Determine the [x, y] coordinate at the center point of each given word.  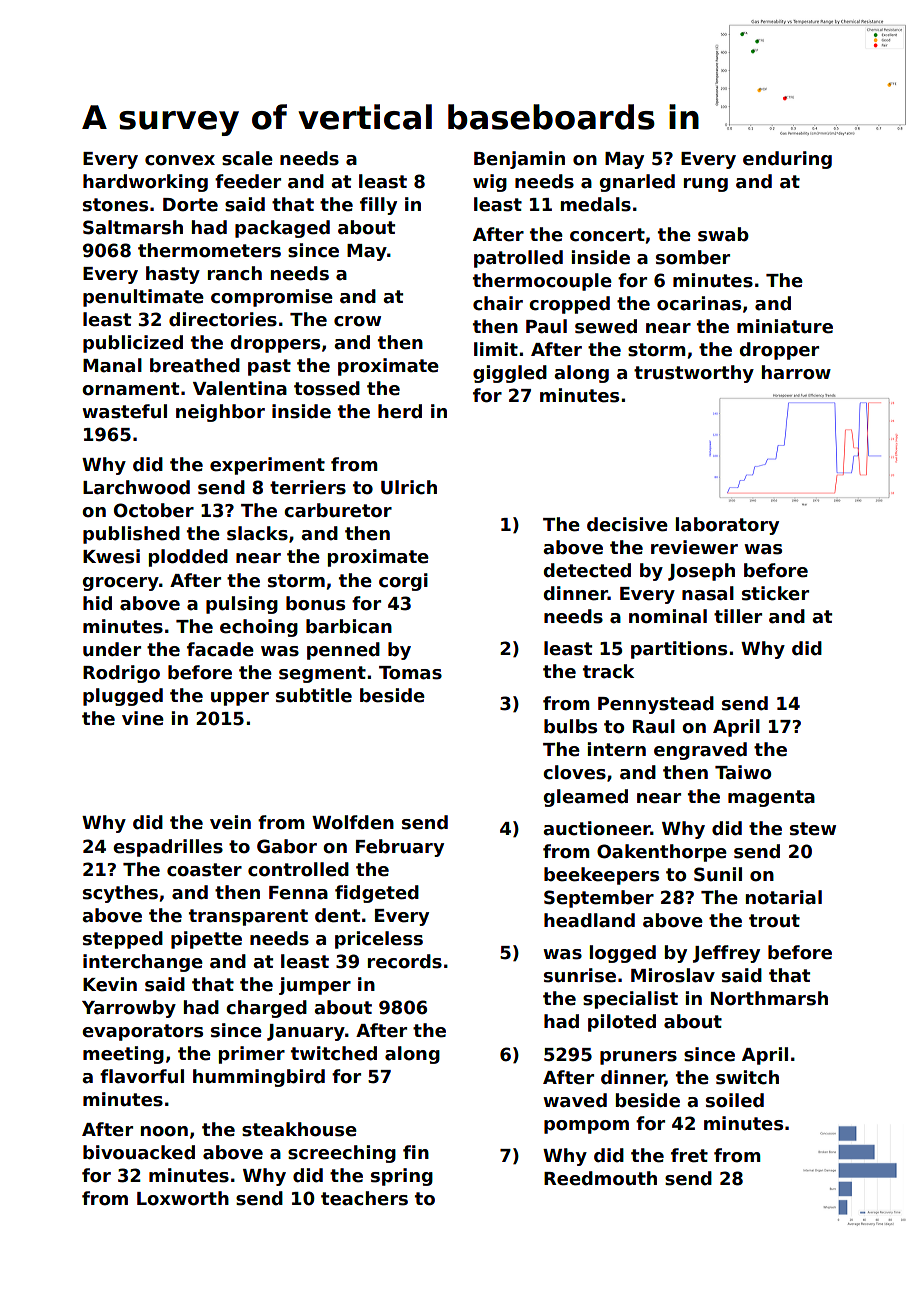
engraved [700, 751]
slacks [257, 533]
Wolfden [353, 822]
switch [747, 1077]
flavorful [142, 1076]
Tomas [410, 673]
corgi [403, 582]
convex [180, 160]
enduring [787, 160]
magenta [771, 798]
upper [240, 699]
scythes [120, 894]
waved [575, 1100]
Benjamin [519, 160]
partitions [679, 650]
